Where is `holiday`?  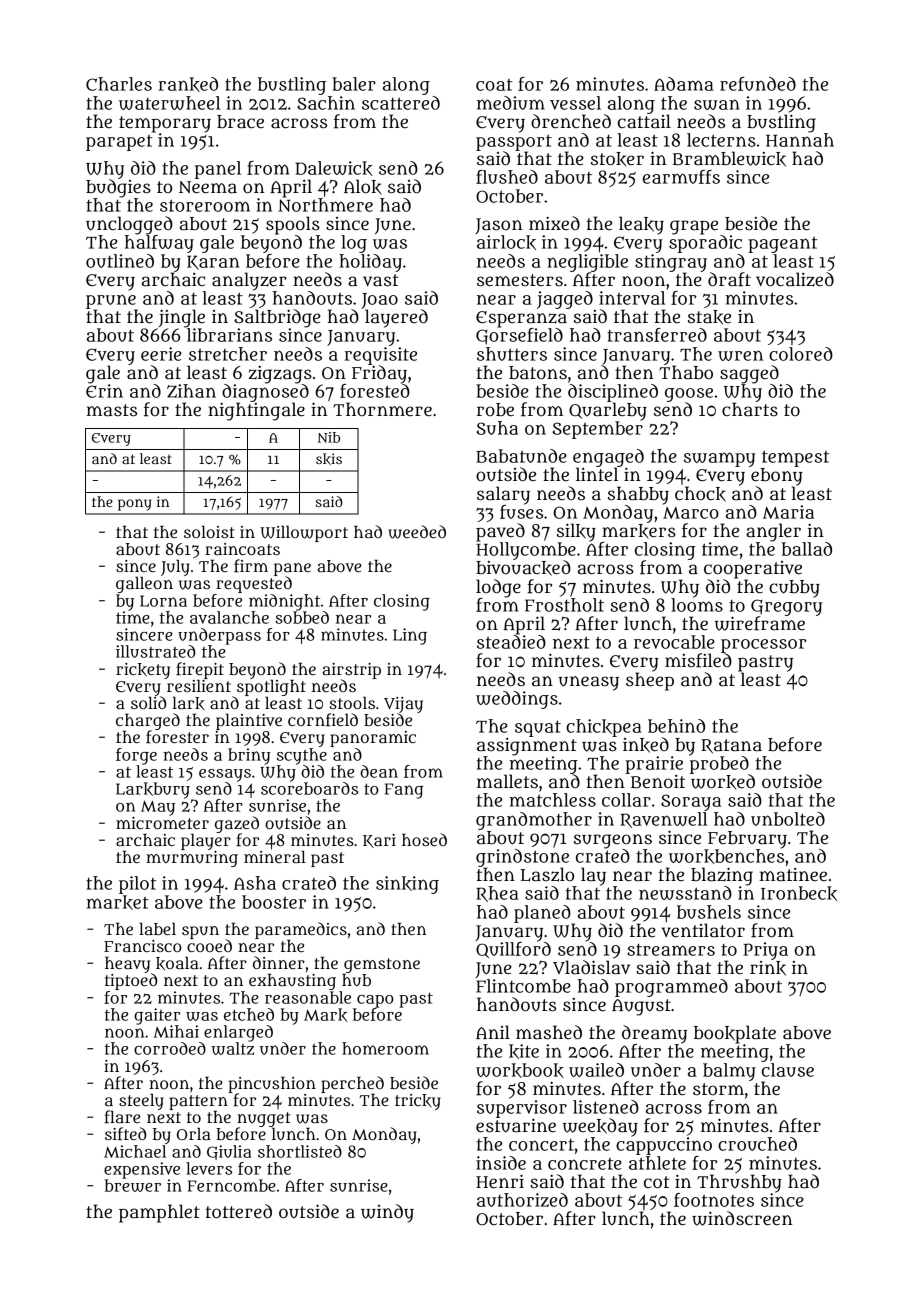 holiday is located at coordinates (370, 263).
